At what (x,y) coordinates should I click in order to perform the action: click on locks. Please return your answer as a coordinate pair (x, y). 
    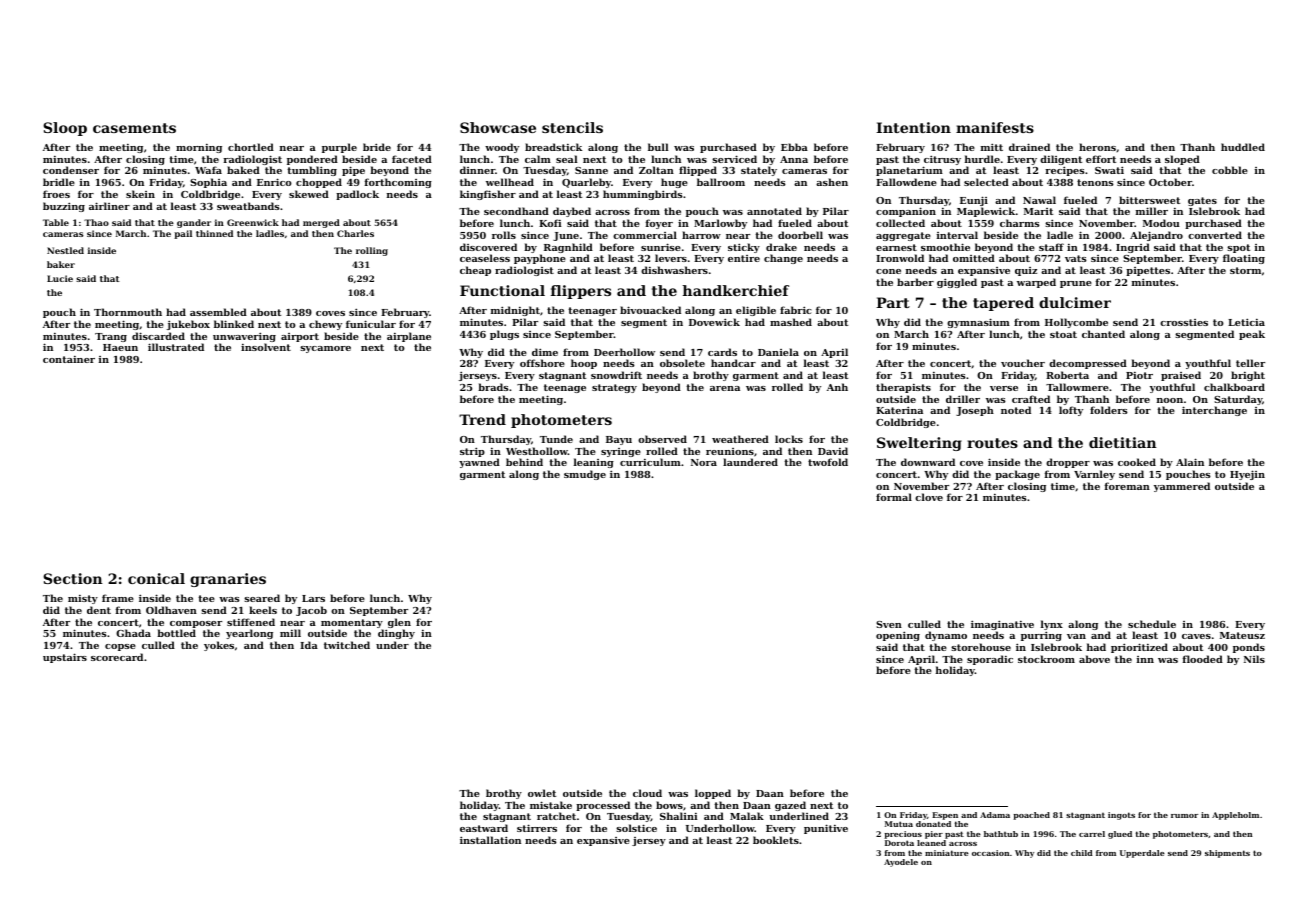
    Looking at the image, I should click on (789, 439).
